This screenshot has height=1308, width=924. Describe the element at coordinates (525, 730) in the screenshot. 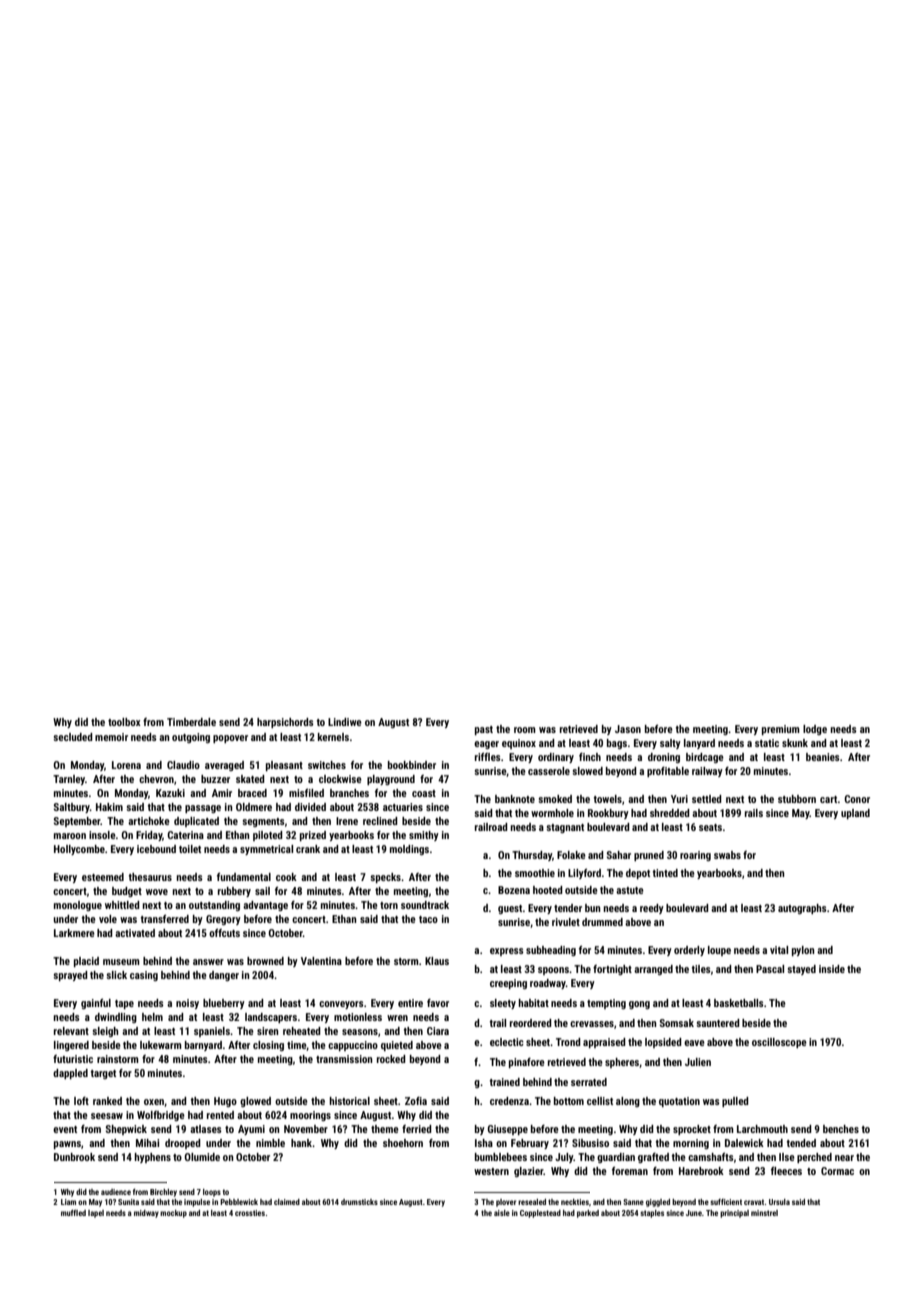

I see `room` at that location.
